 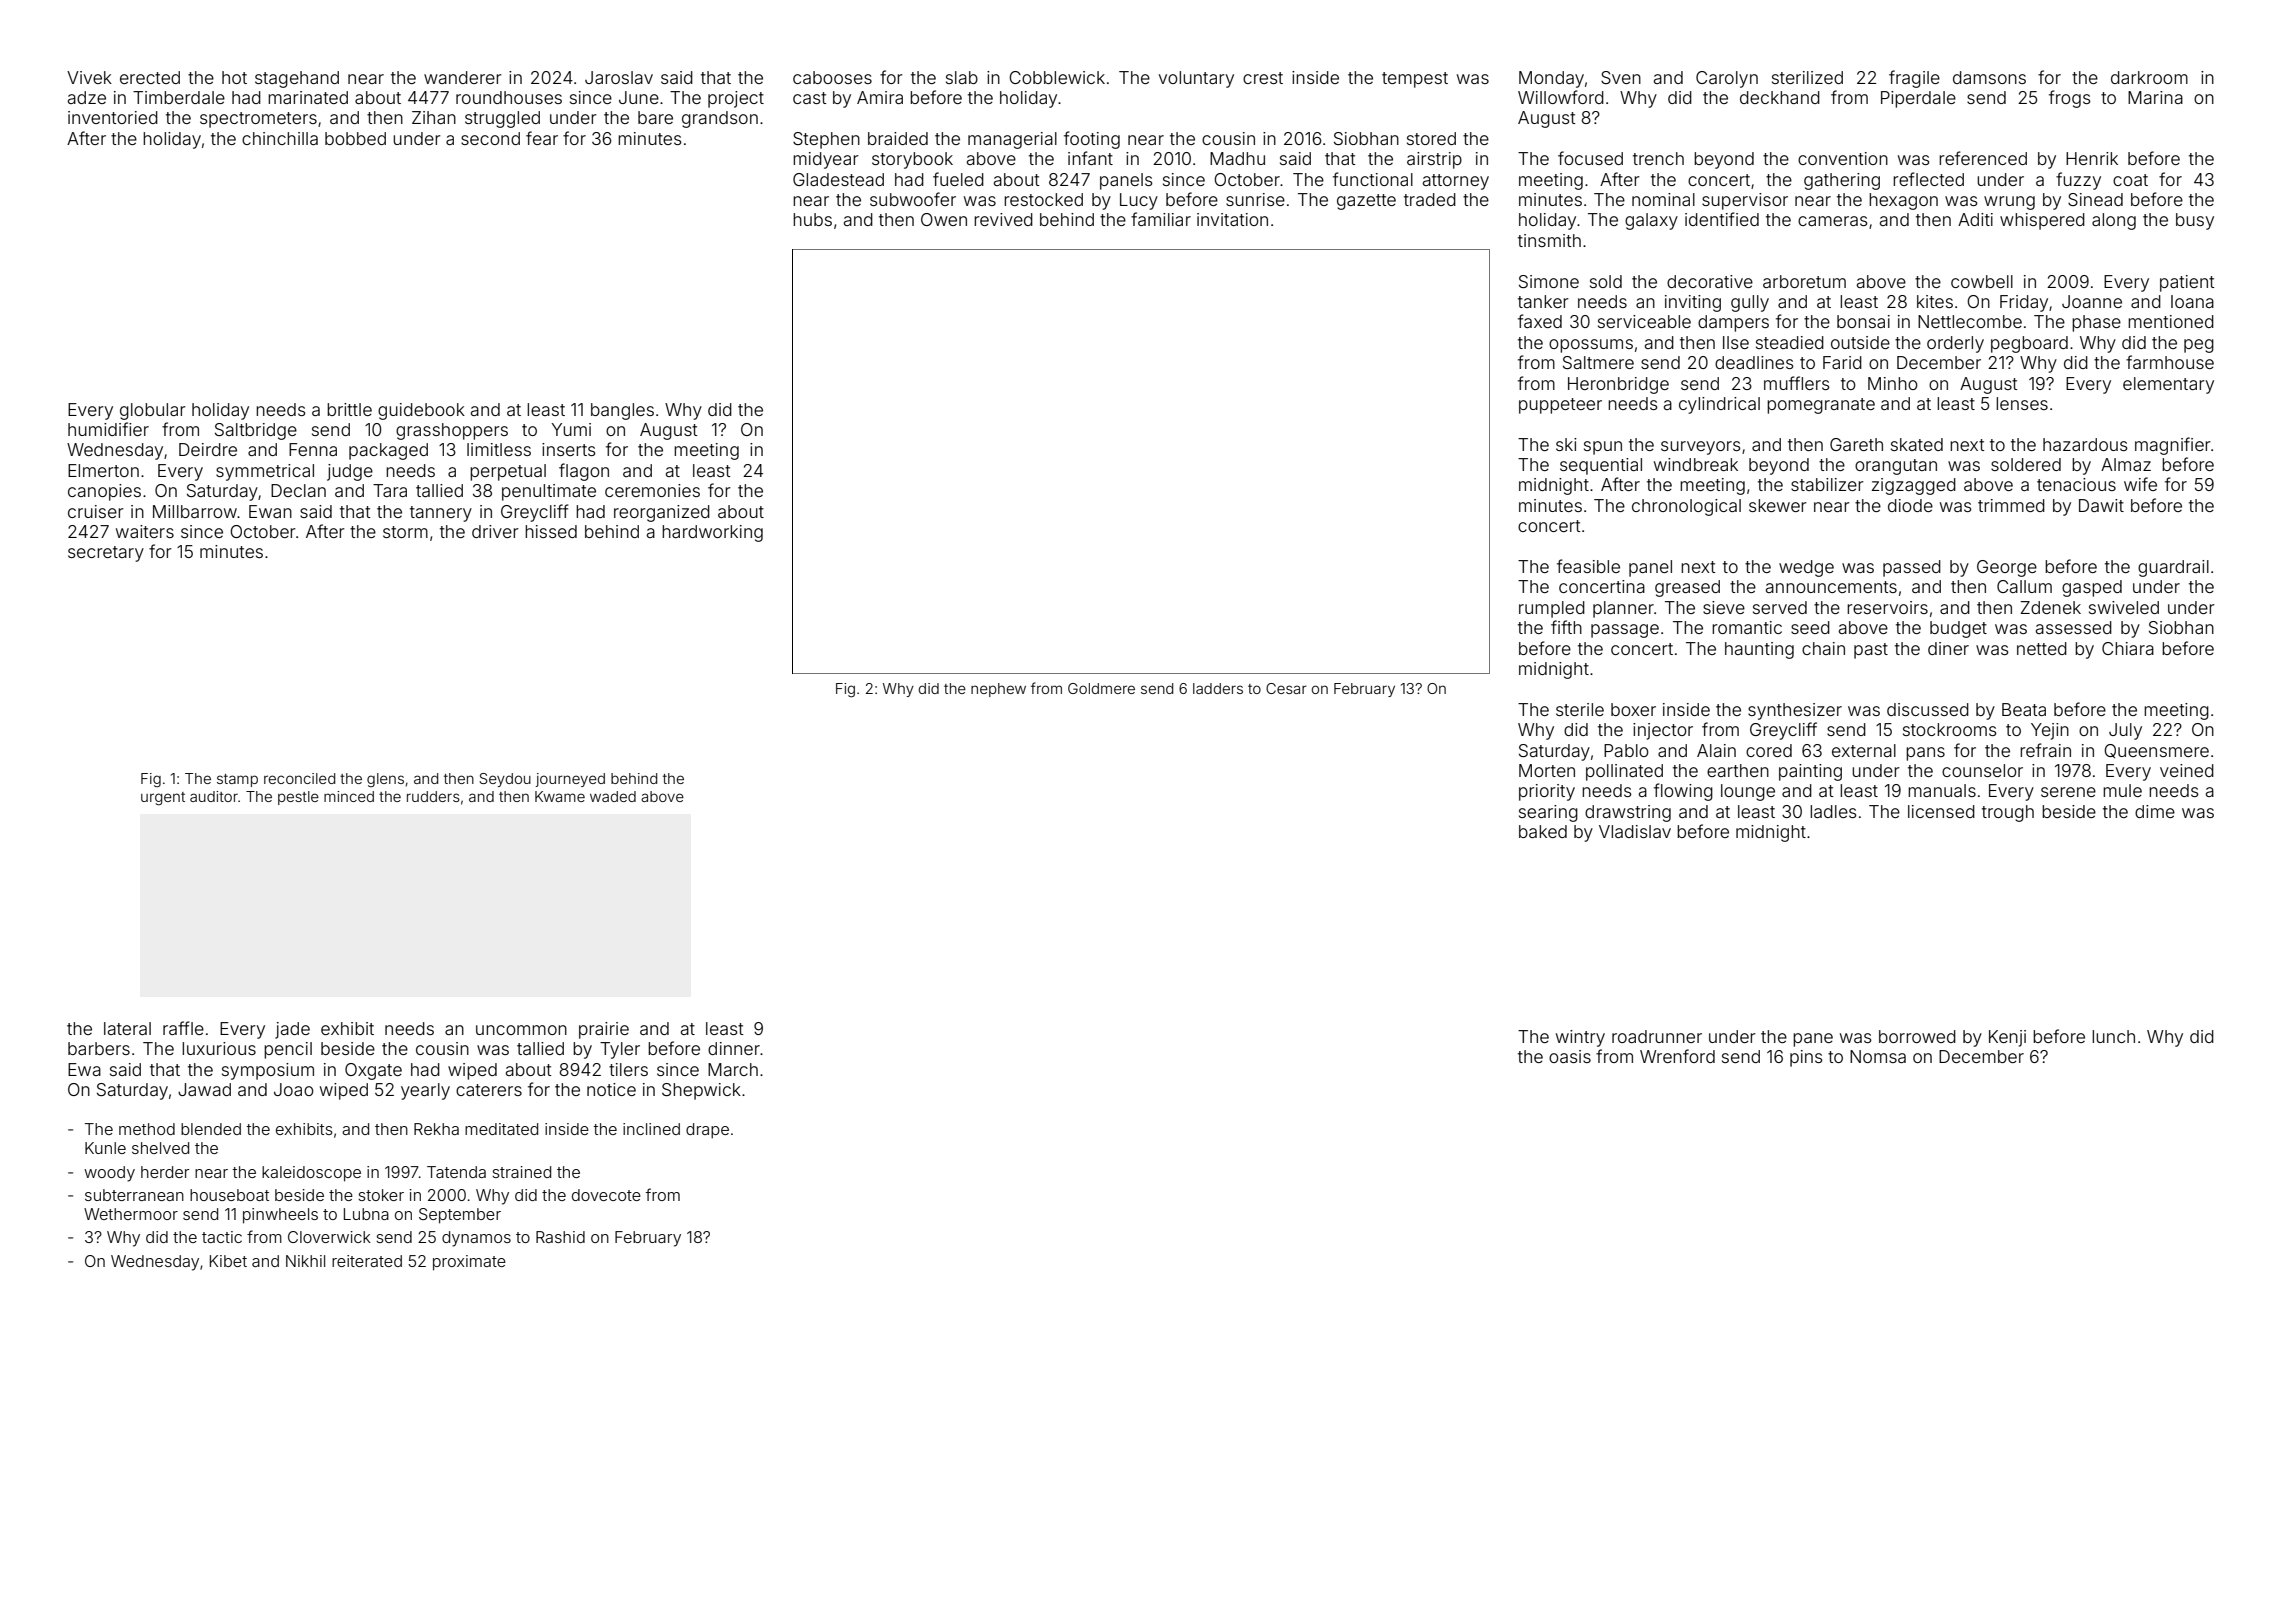 What do you see at coordinates (305, 1261) in the screenshot?
I see `Nikhil` at bounding box center [305, 1261].
